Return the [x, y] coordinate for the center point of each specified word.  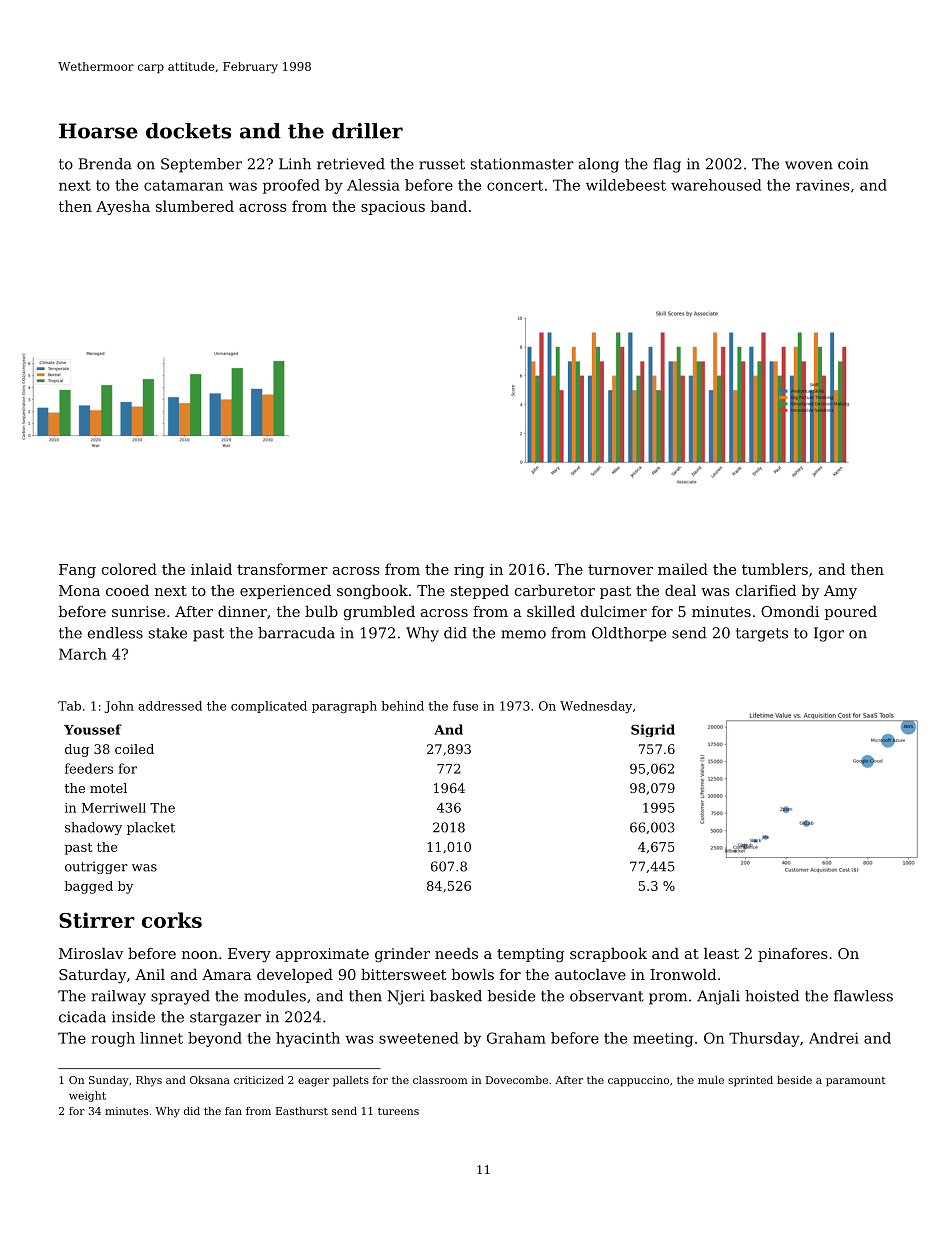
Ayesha [123, 207]
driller [367, 131]
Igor [829, 634]
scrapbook [608, 955]
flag [667, 165]
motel [108, 788]
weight [87, 1096]
